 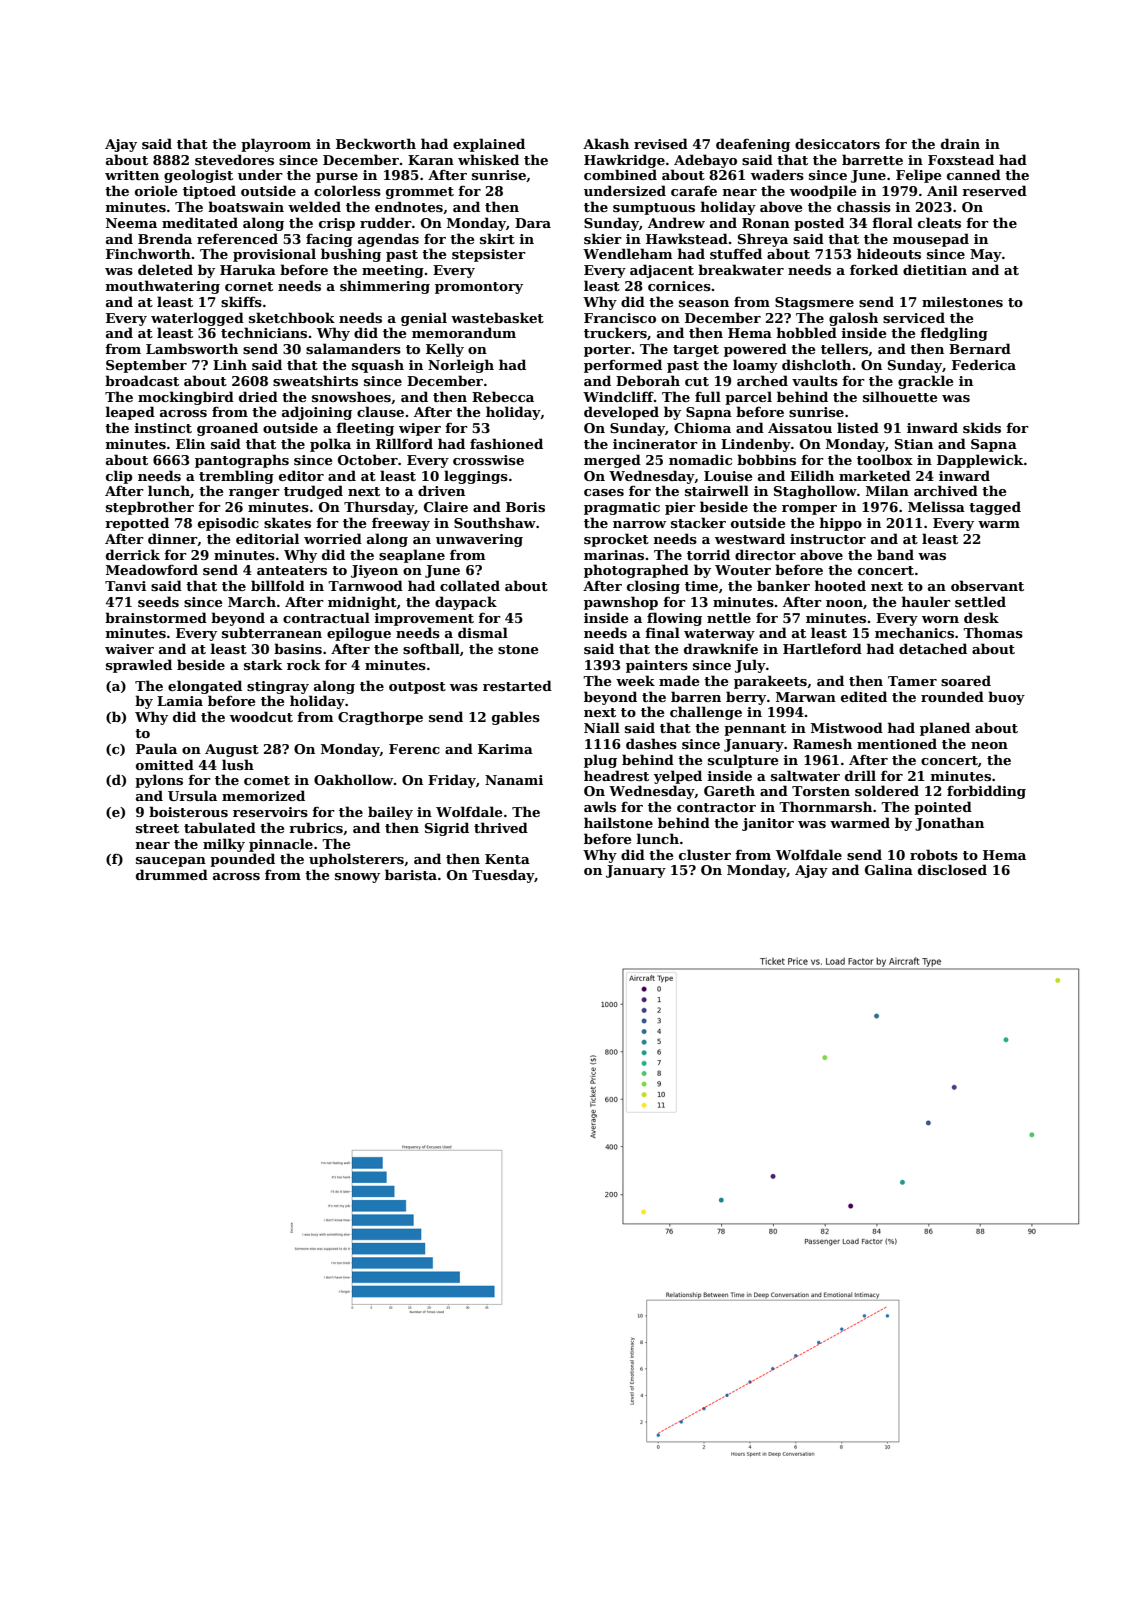 I want to click on drummed, so click(x=172, y=874).
